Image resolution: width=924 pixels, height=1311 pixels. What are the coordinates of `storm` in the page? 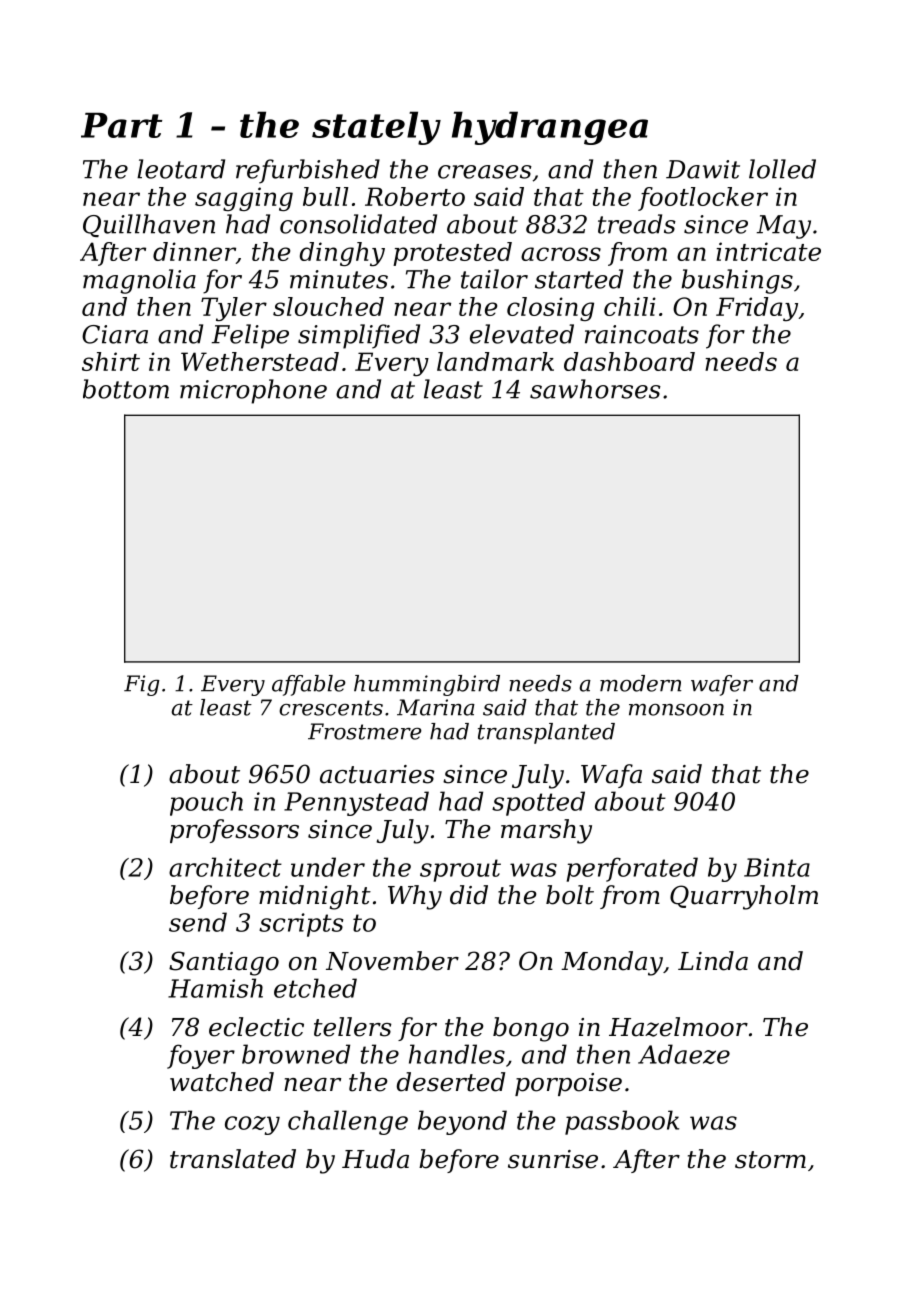 It's located at (770, 1160).
